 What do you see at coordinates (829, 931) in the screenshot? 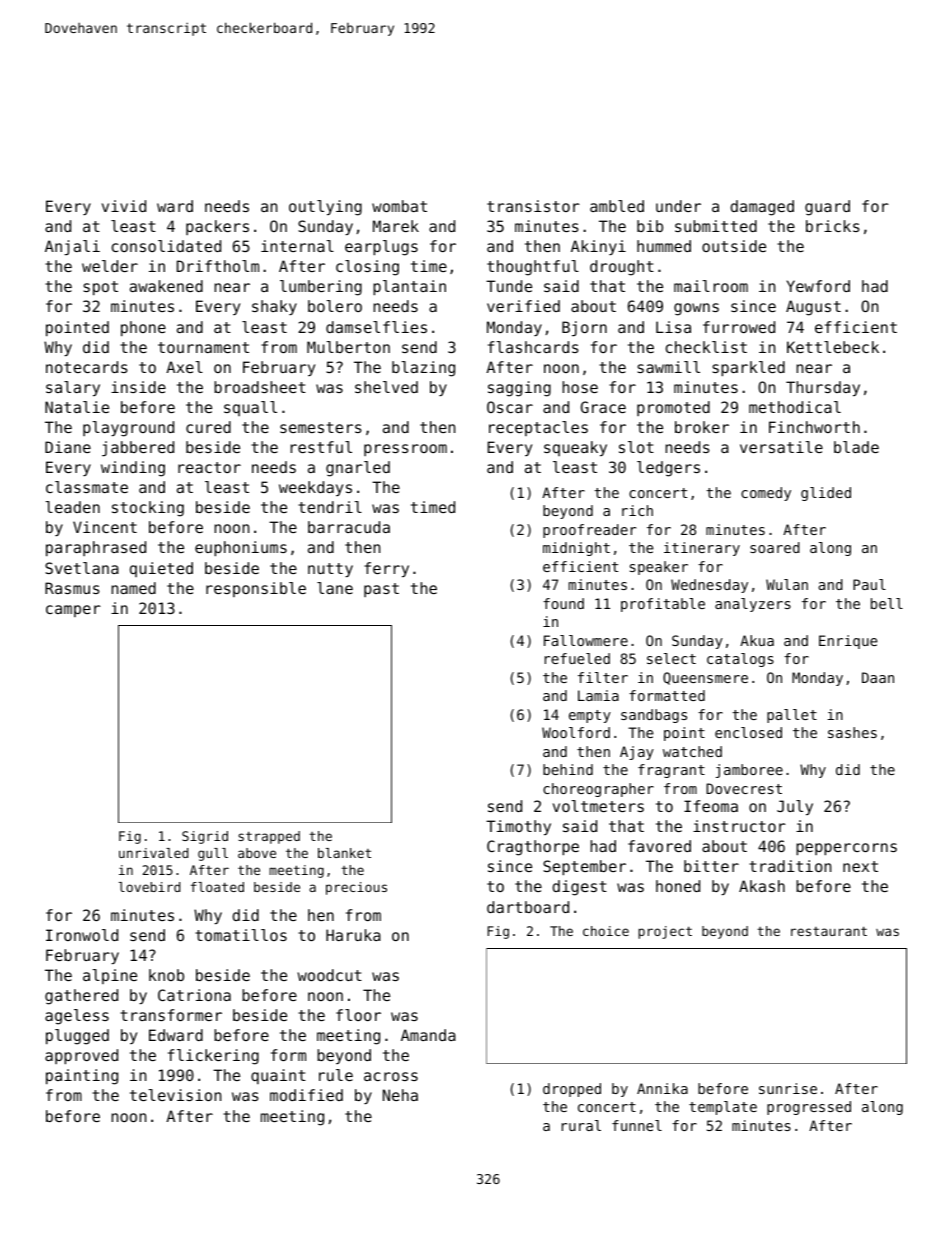
I see `restaurant` at bounding box center [829, 931].
